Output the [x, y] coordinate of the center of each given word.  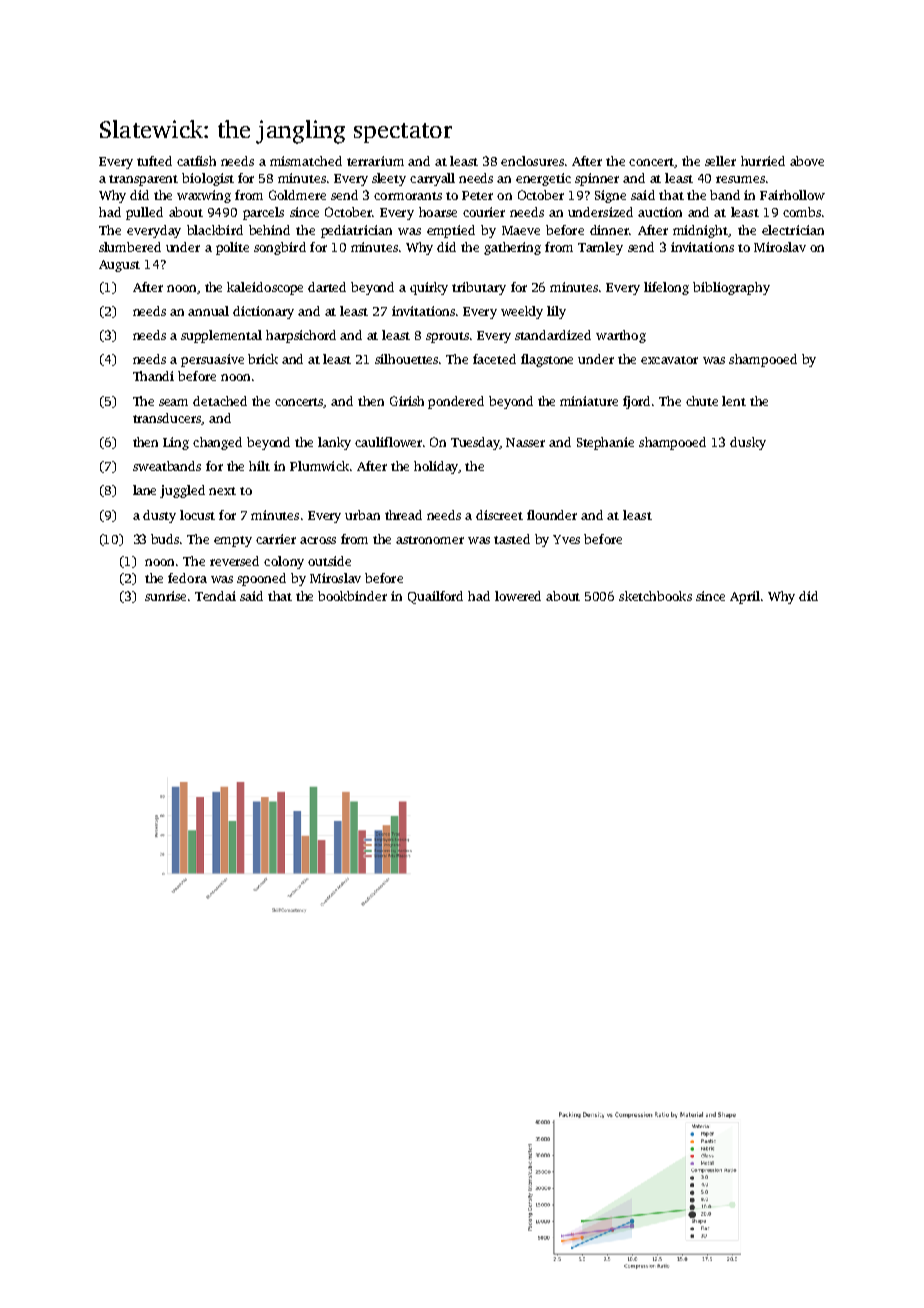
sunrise [165, 596]
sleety [389, 179]
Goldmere [297, 195]
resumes [740, 179]
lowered [518, 596]
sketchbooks [655, 596]
